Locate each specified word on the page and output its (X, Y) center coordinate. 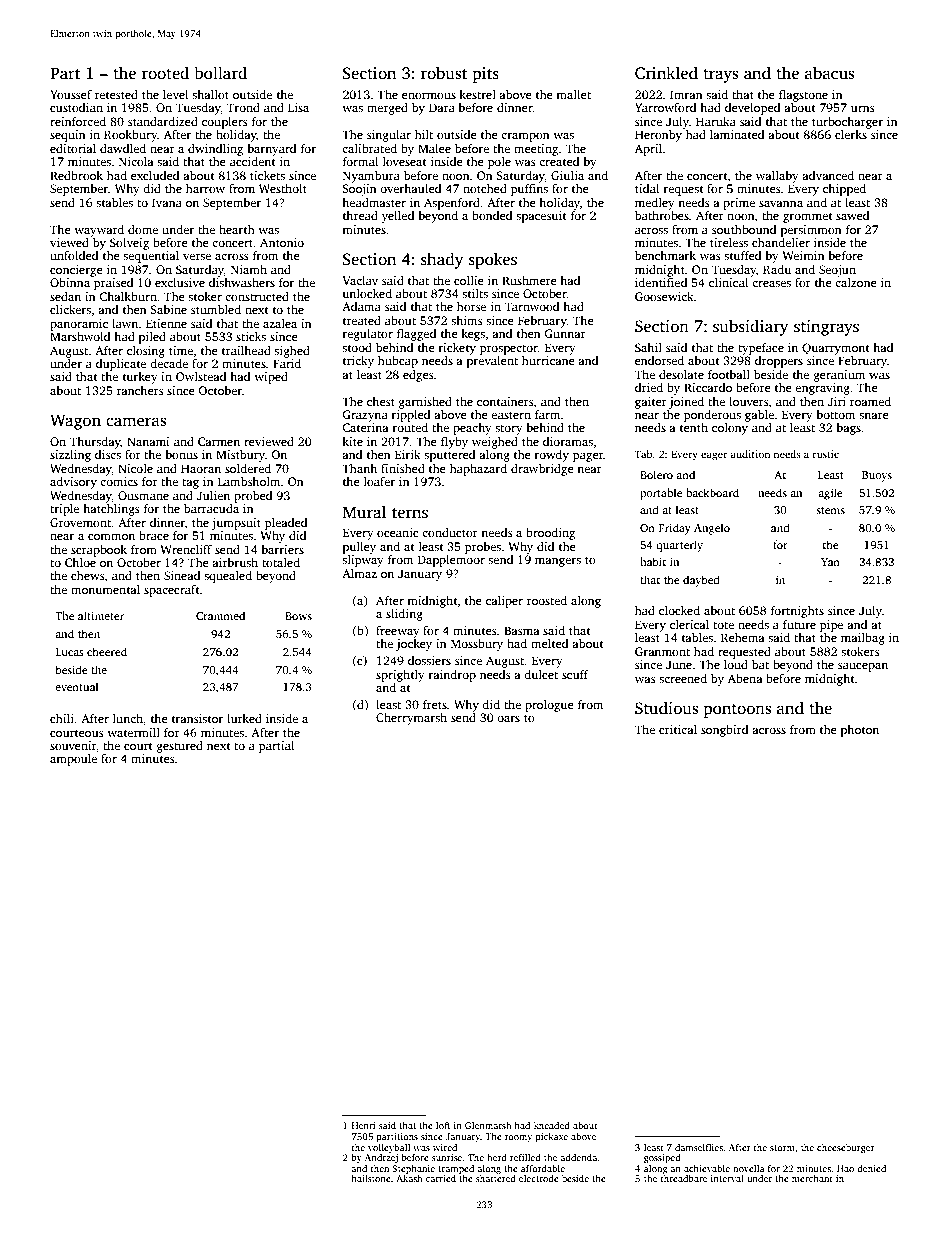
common (111, 537)
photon (860, 731)
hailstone (371, 1178)
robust (444, 73)
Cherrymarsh (411, 719)
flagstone (803, 96)
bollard (220, 73)
